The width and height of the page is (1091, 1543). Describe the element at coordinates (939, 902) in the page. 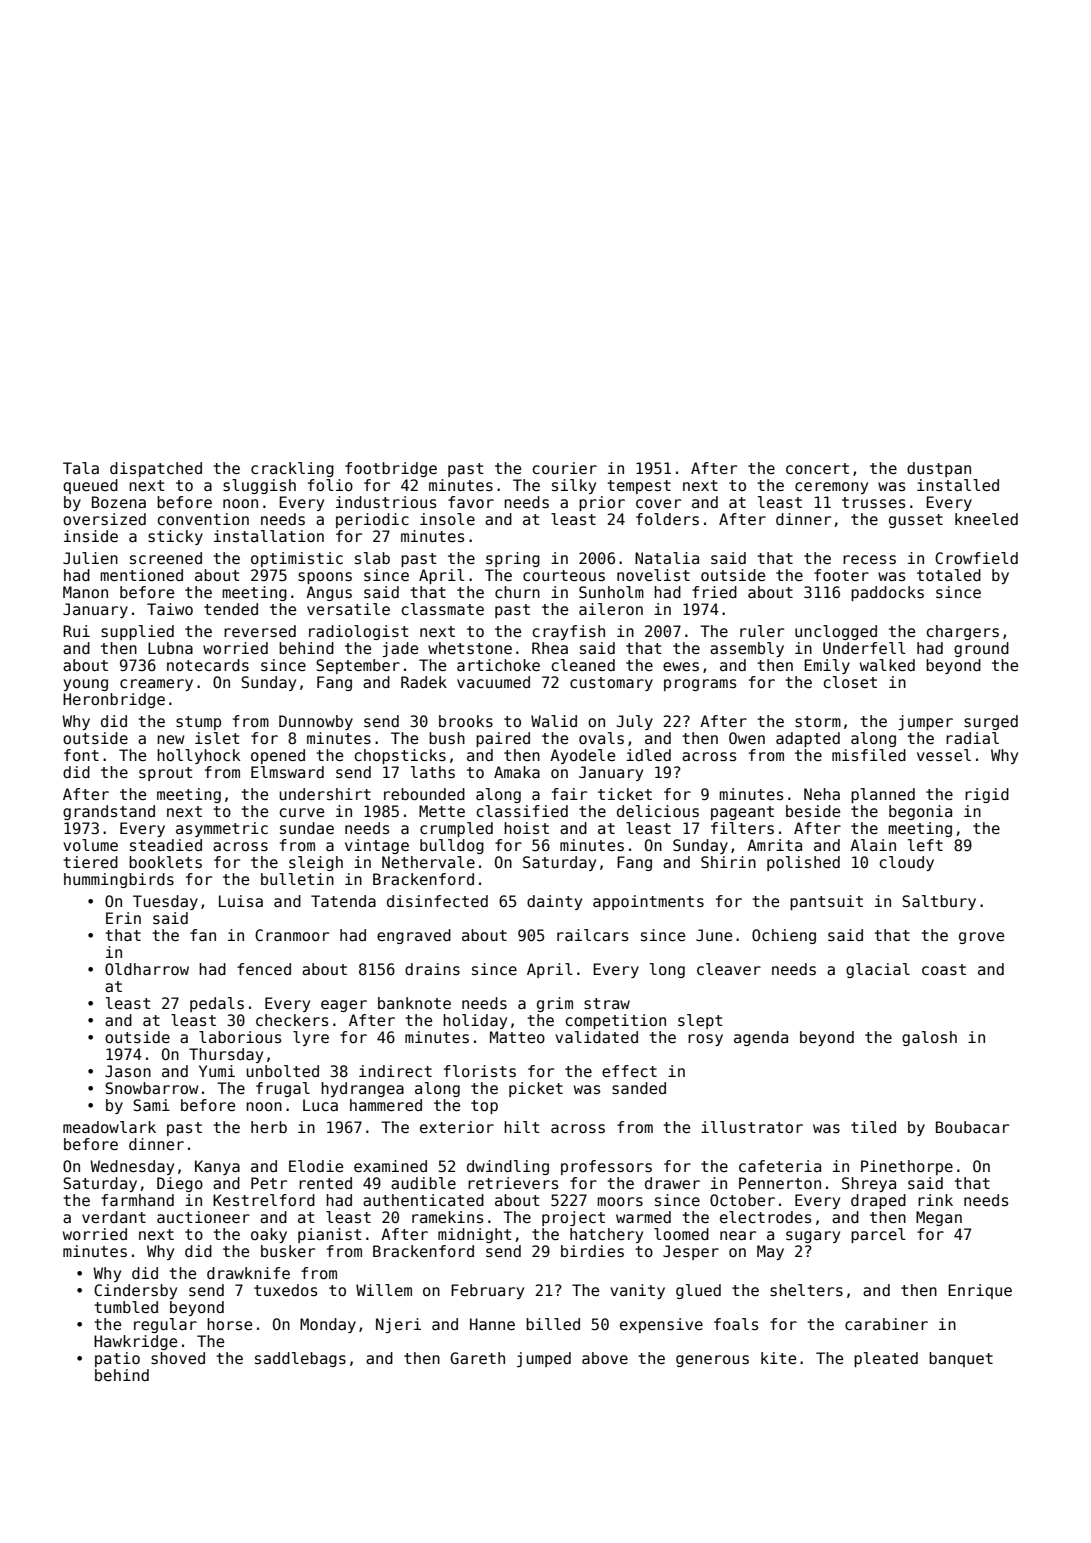

I see `Saltbury` at that location.
